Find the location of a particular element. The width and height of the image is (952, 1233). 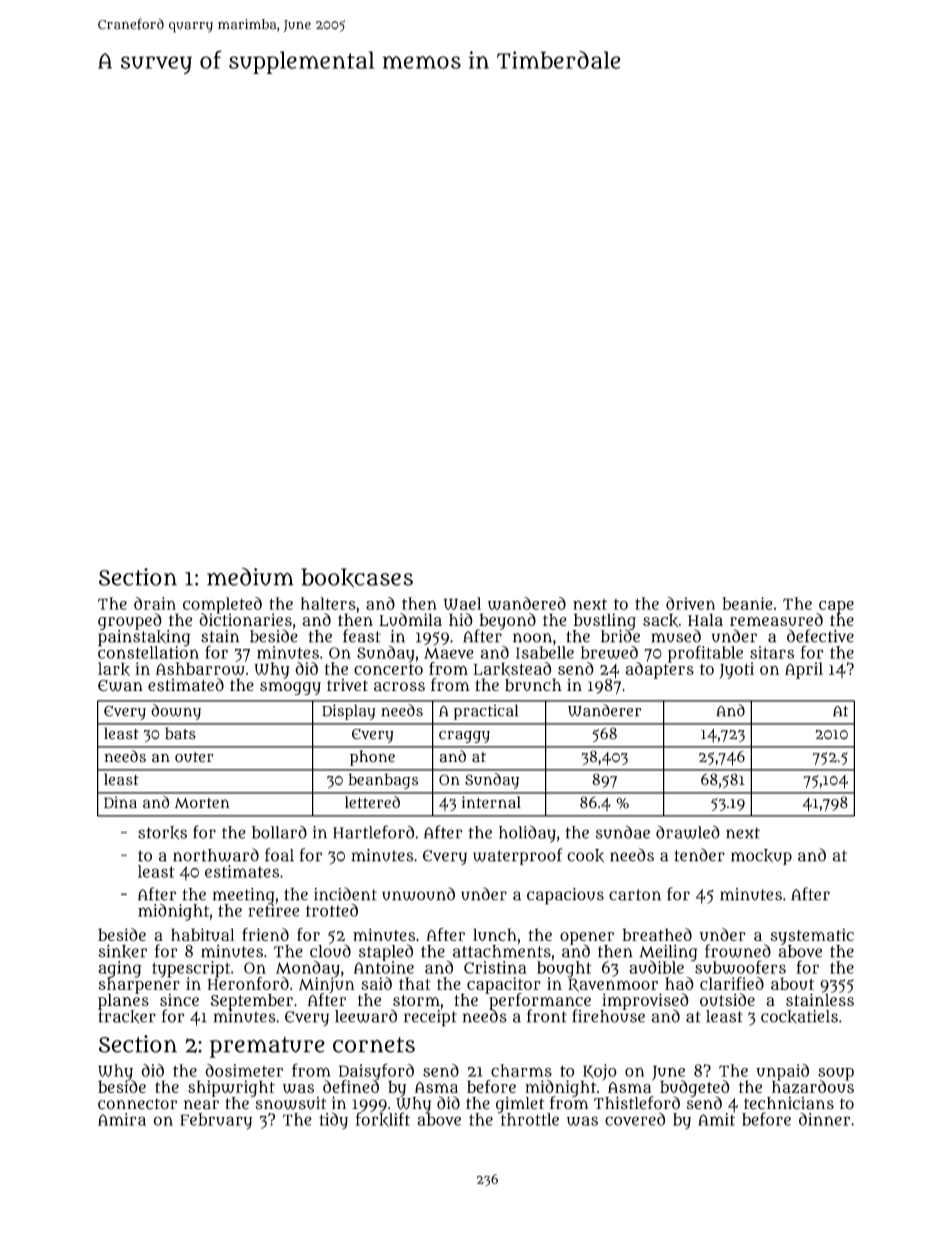

driven is located at coordinates (690, 603).
